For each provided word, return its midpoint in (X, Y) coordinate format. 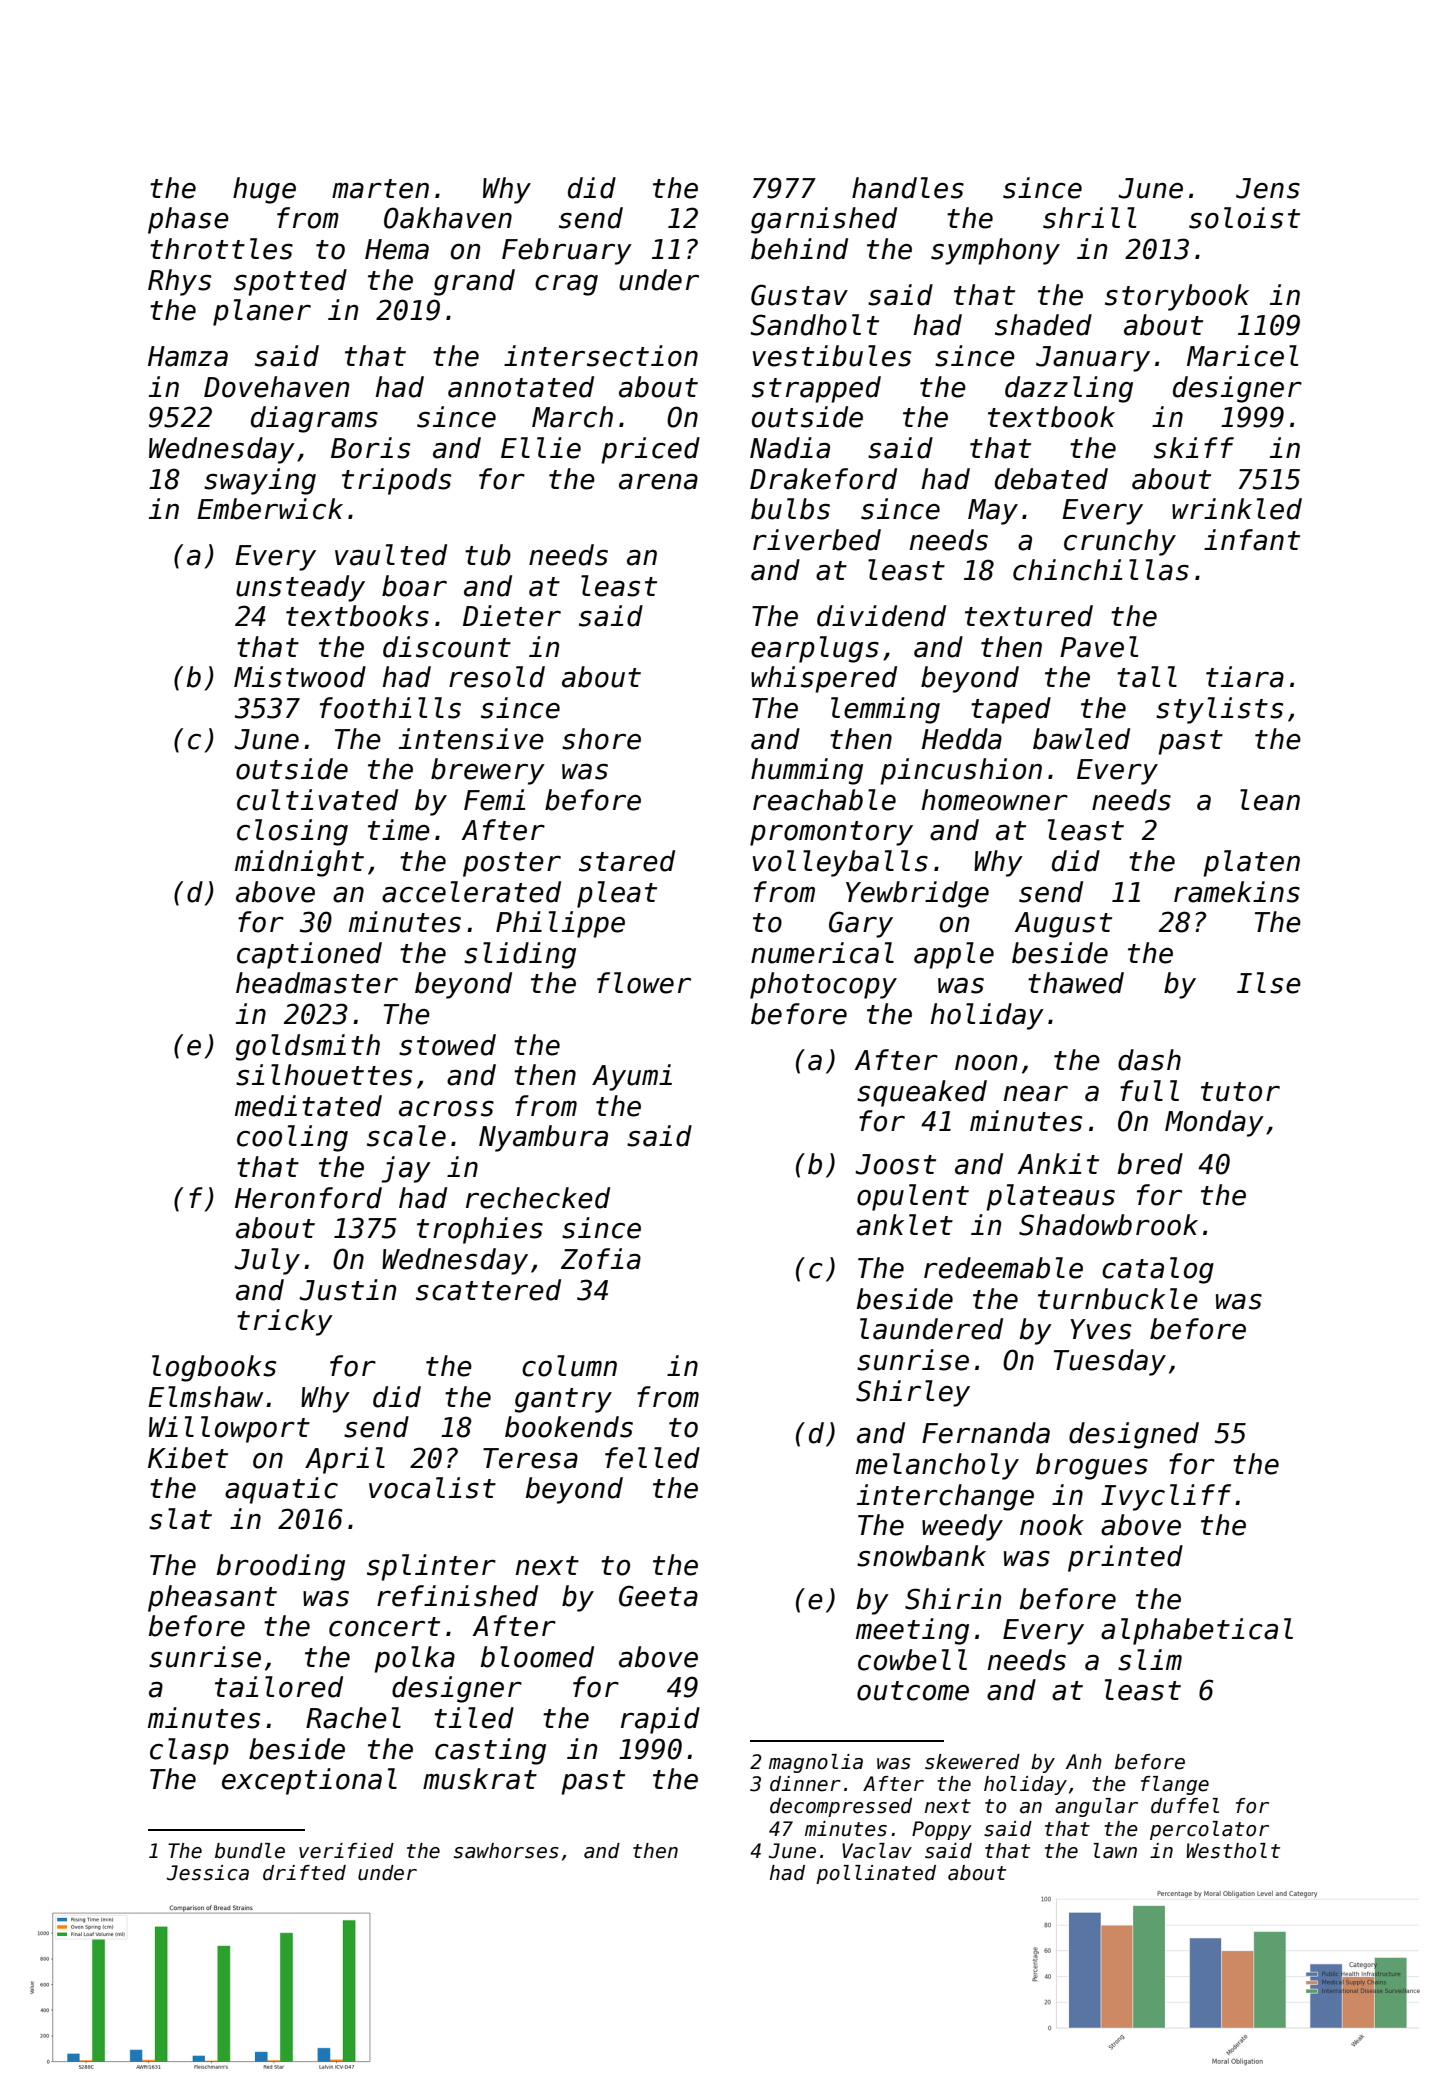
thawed (1076, 983)
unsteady (300, 588)
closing (292, 832)
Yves (1100, 1329)
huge (264, 190)
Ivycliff (1166, 1497)
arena (658, 482)
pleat (617, 894)
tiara (1245, 677)
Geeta (658, 1596)
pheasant (212, 1598)
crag (566, 285)
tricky (285, 1322)
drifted (304, 1873)
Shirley (913, 1393)
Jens (1268, 188)
